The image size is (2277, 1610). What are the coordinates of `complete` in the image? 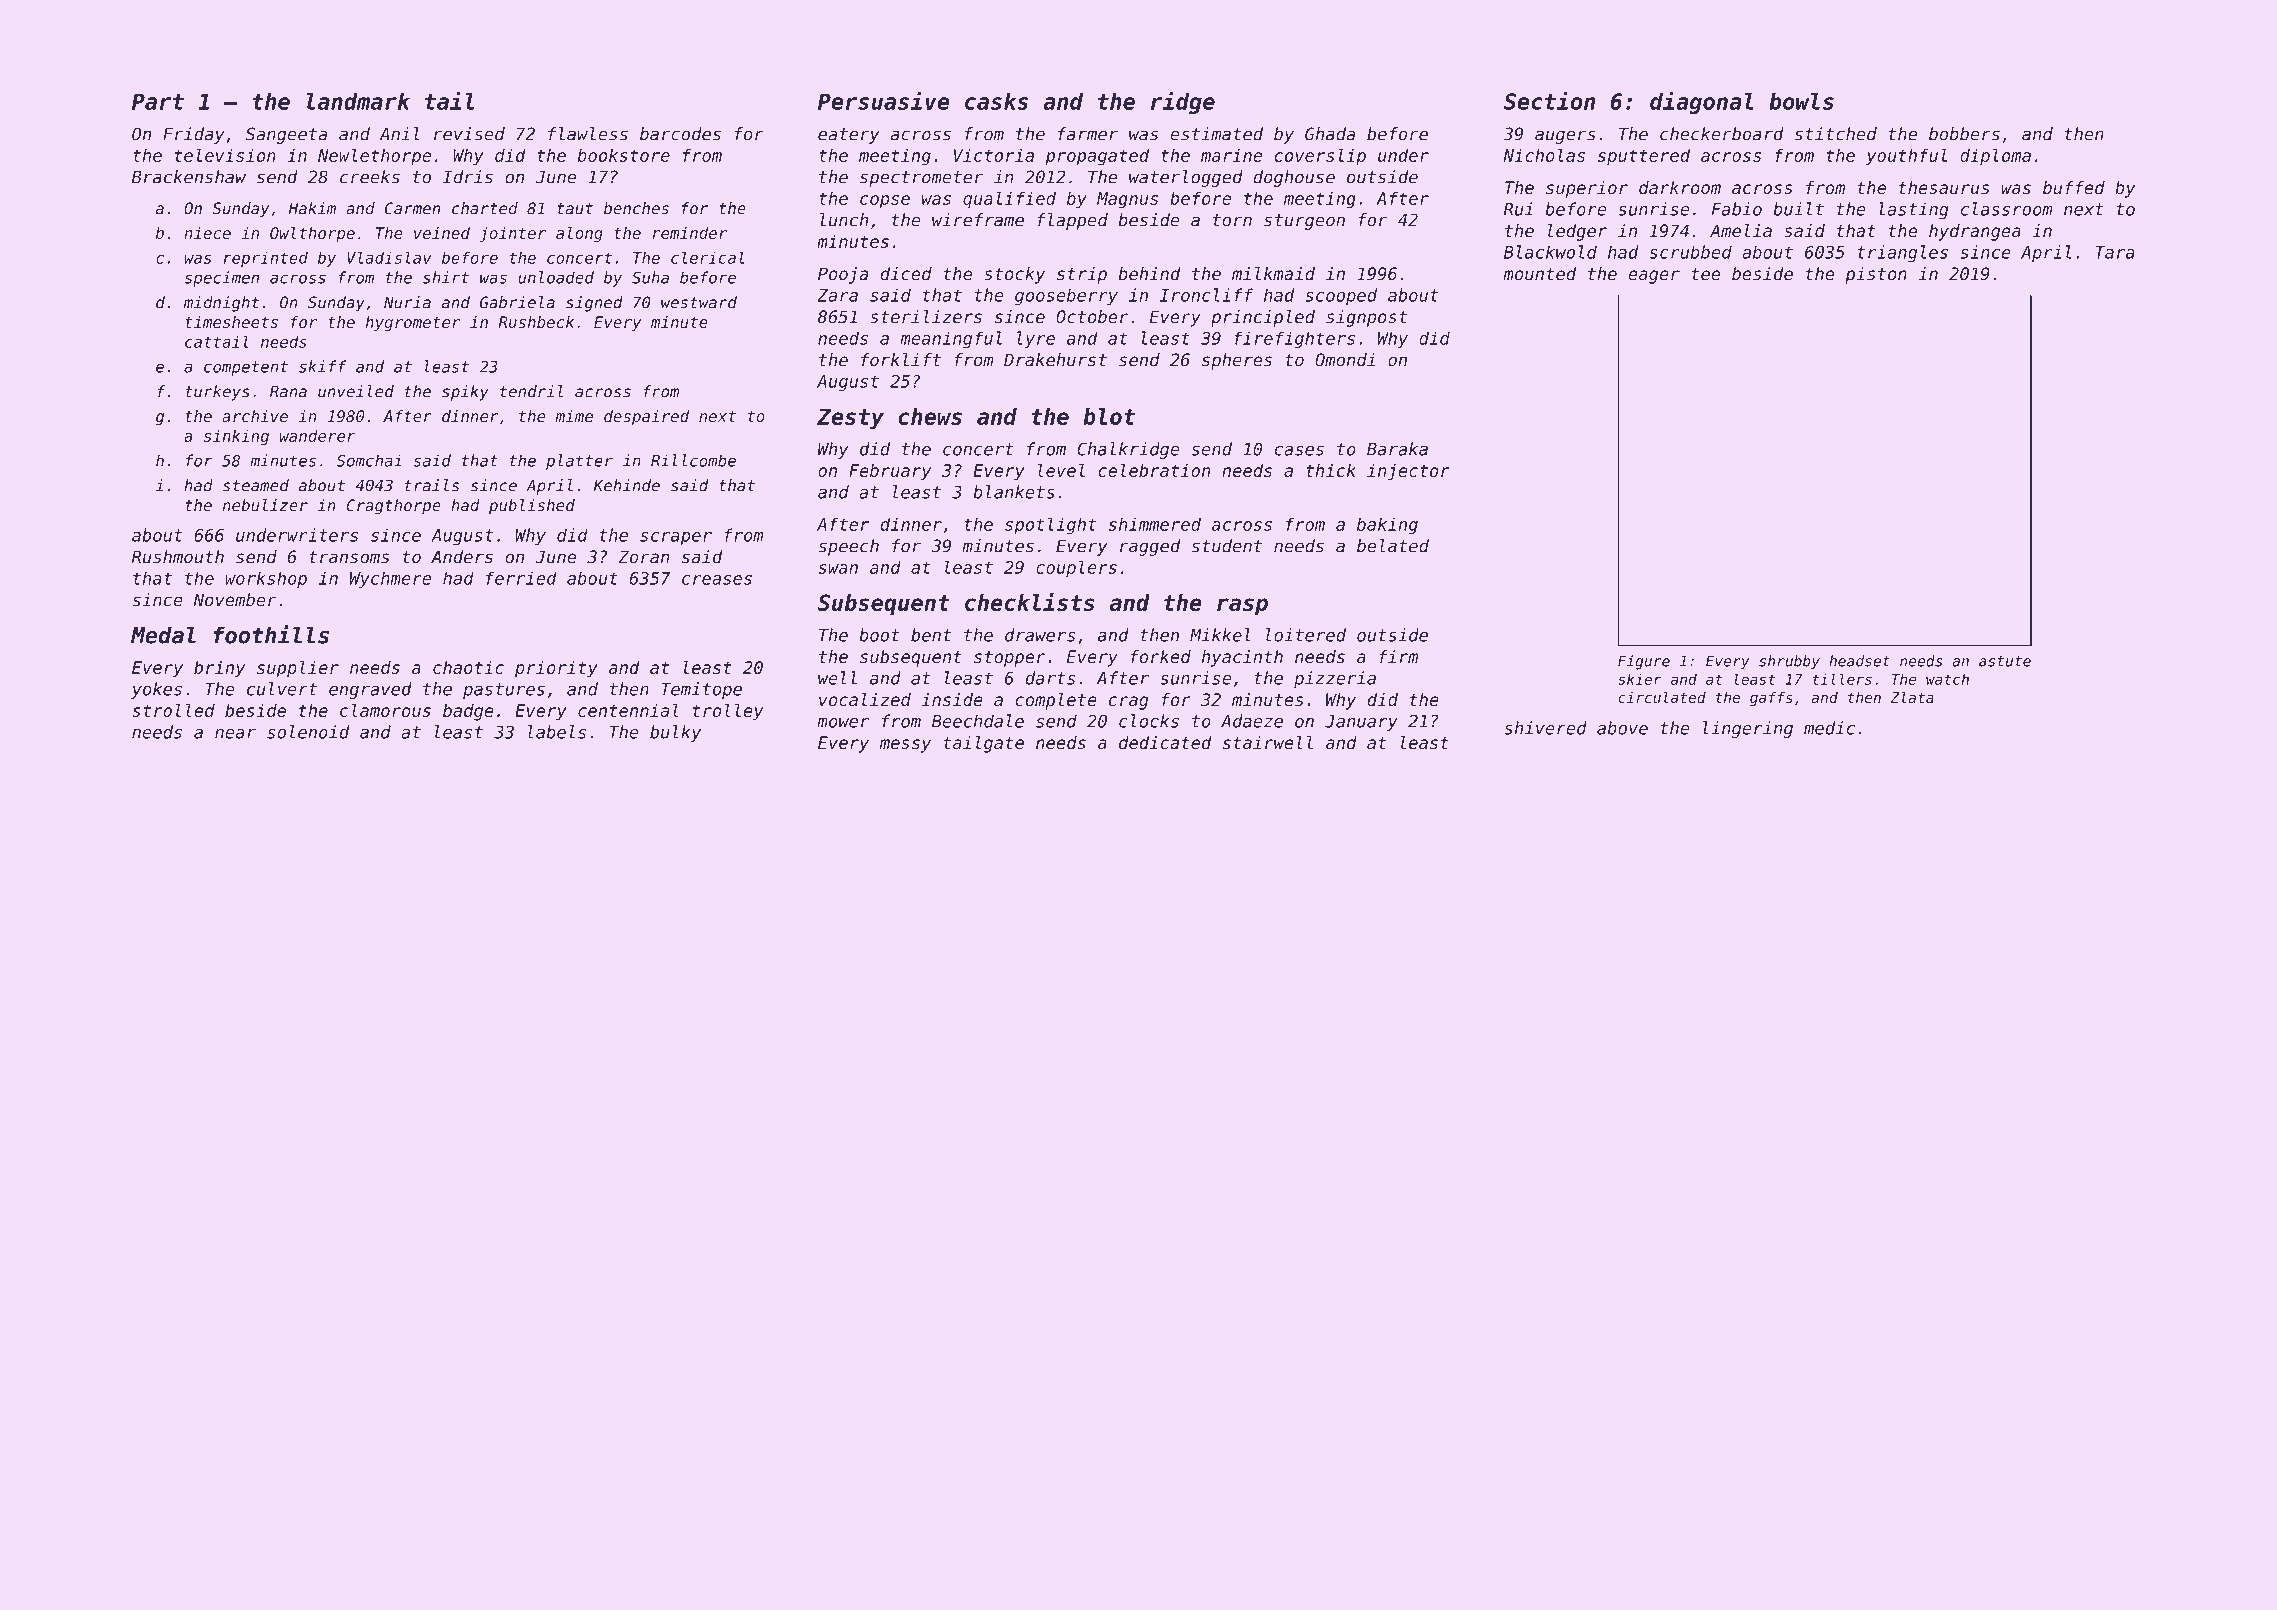 It's located at (1056, 701).
